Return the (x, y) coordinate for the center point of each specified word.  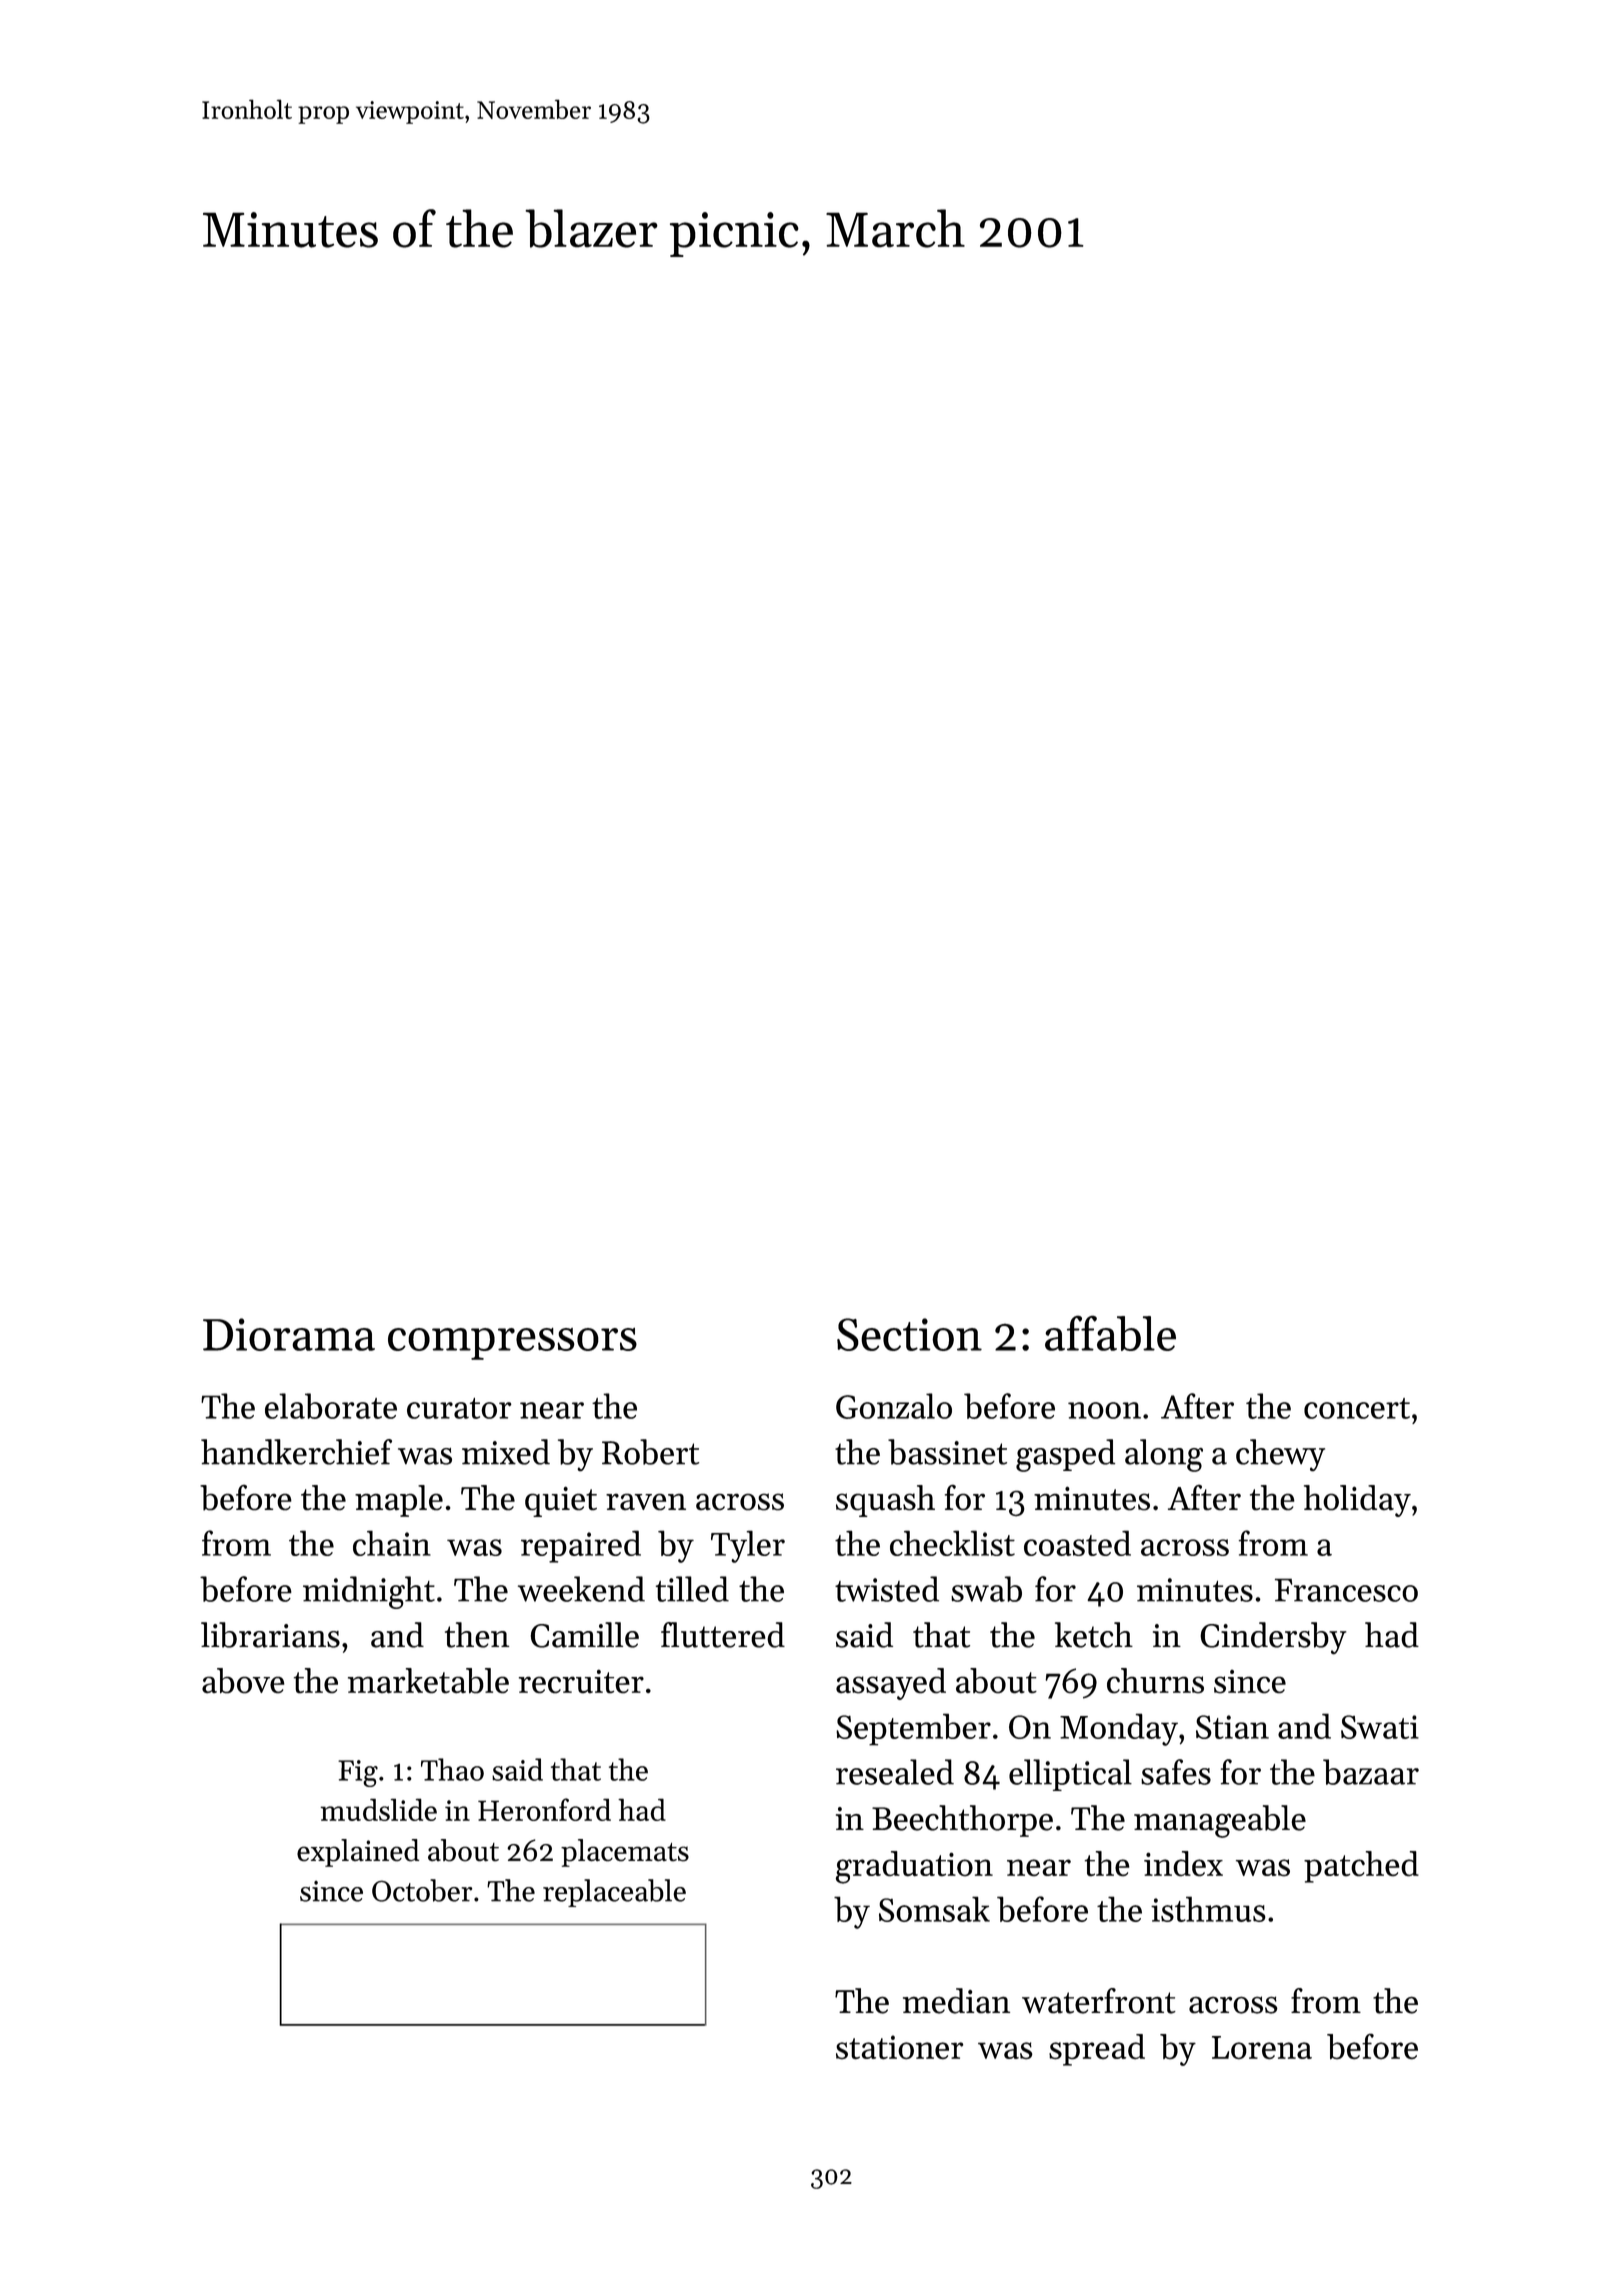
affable (1110, 1333)
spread (1097, 2050)
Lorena (1262, 2047)
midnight (369, 1592)
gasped (1065, 1455)
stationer (899, 2047)
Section (909, 1334)
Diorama (289, 1334)
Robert (650, 1452)
